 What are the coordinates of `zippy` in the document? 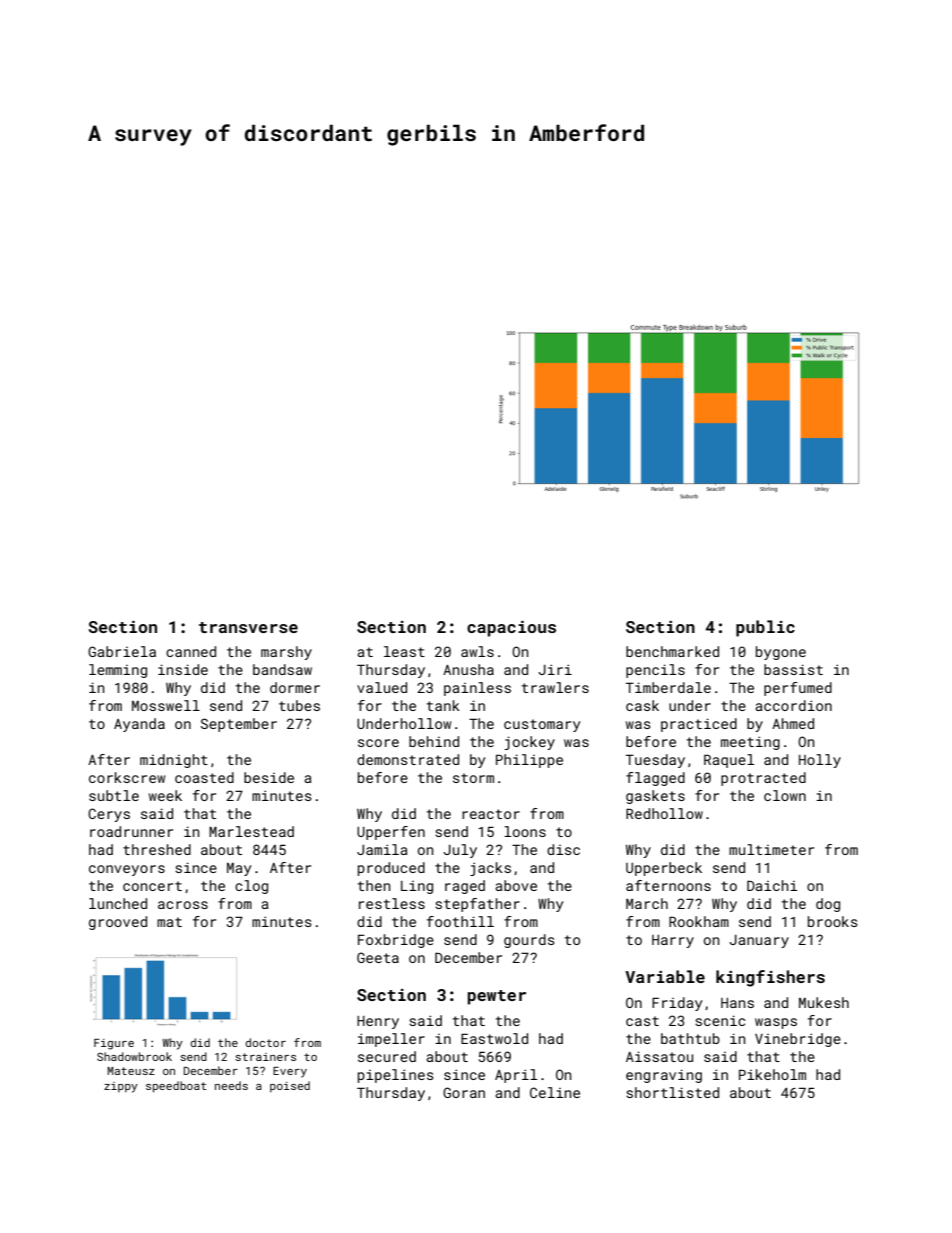 It's located at (121, 1087).
